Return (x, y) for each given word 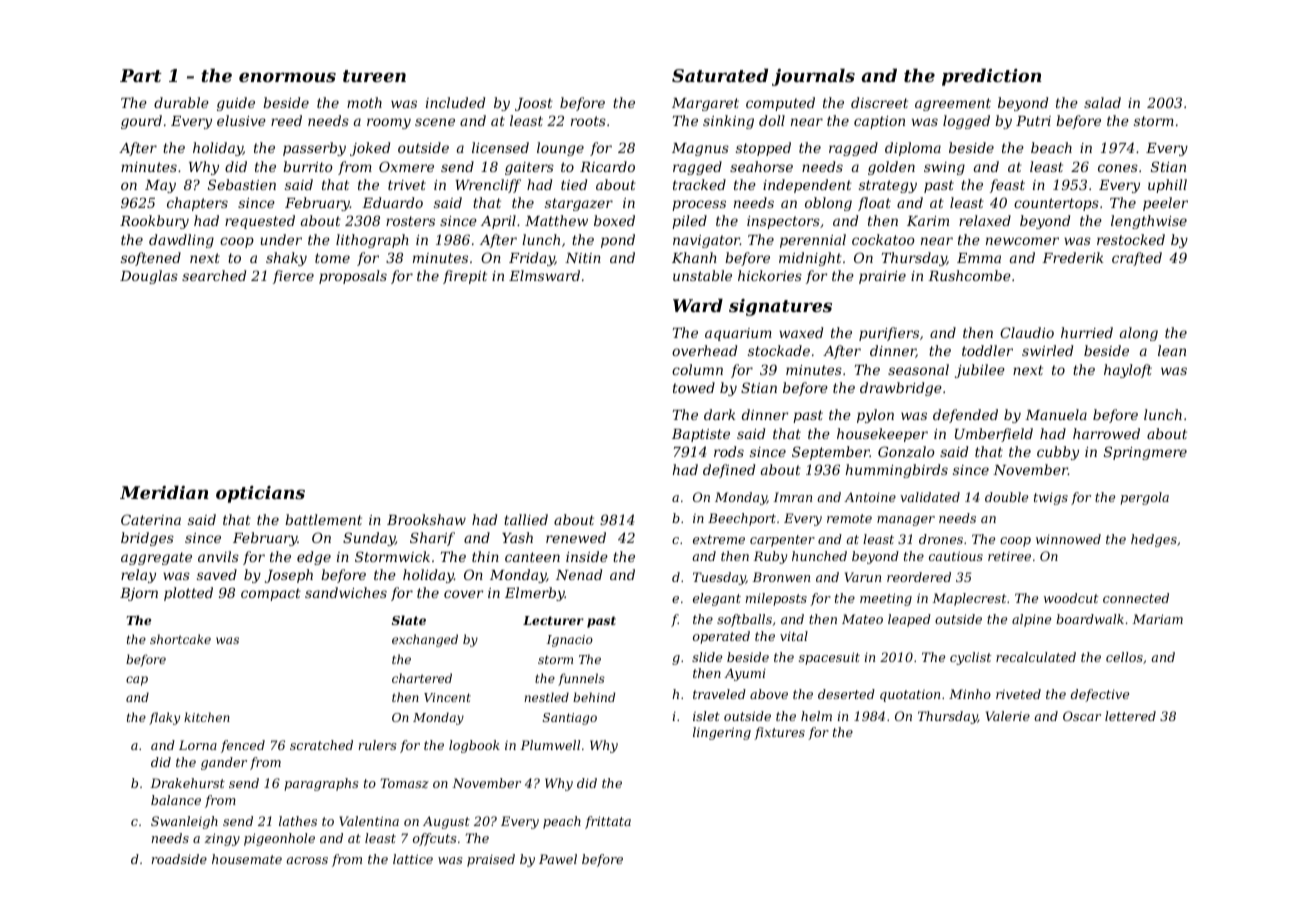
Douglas (149, 277)
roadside (179, 859)
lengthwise (1149, 222)
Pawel (558, 859)
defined (729, 471)
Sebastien (242, 184)
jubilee (980, 371)
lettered (1130, 716)
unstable (702, 275)
